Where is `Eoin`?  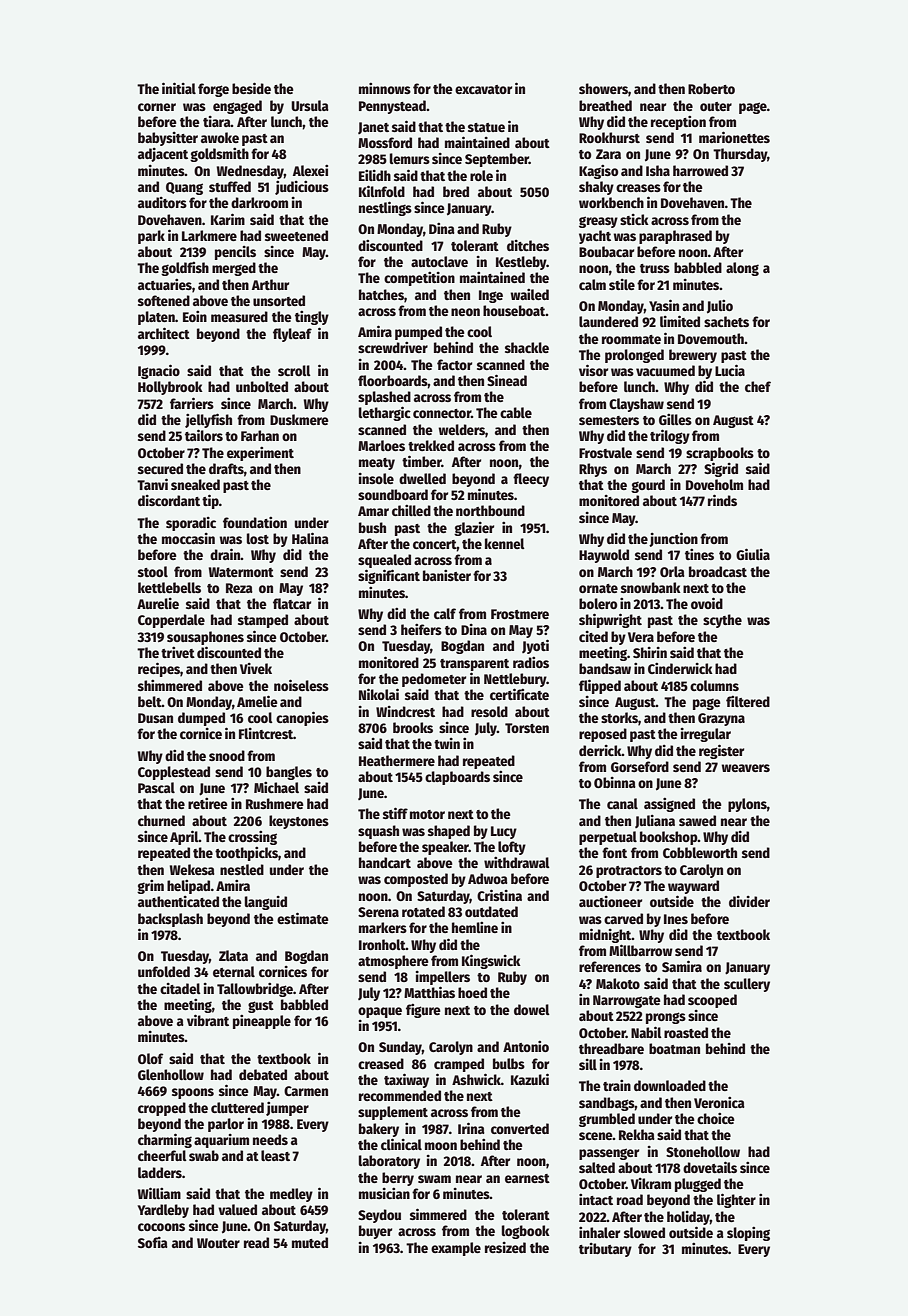
Eoin is located at coordinates (195, 316).
